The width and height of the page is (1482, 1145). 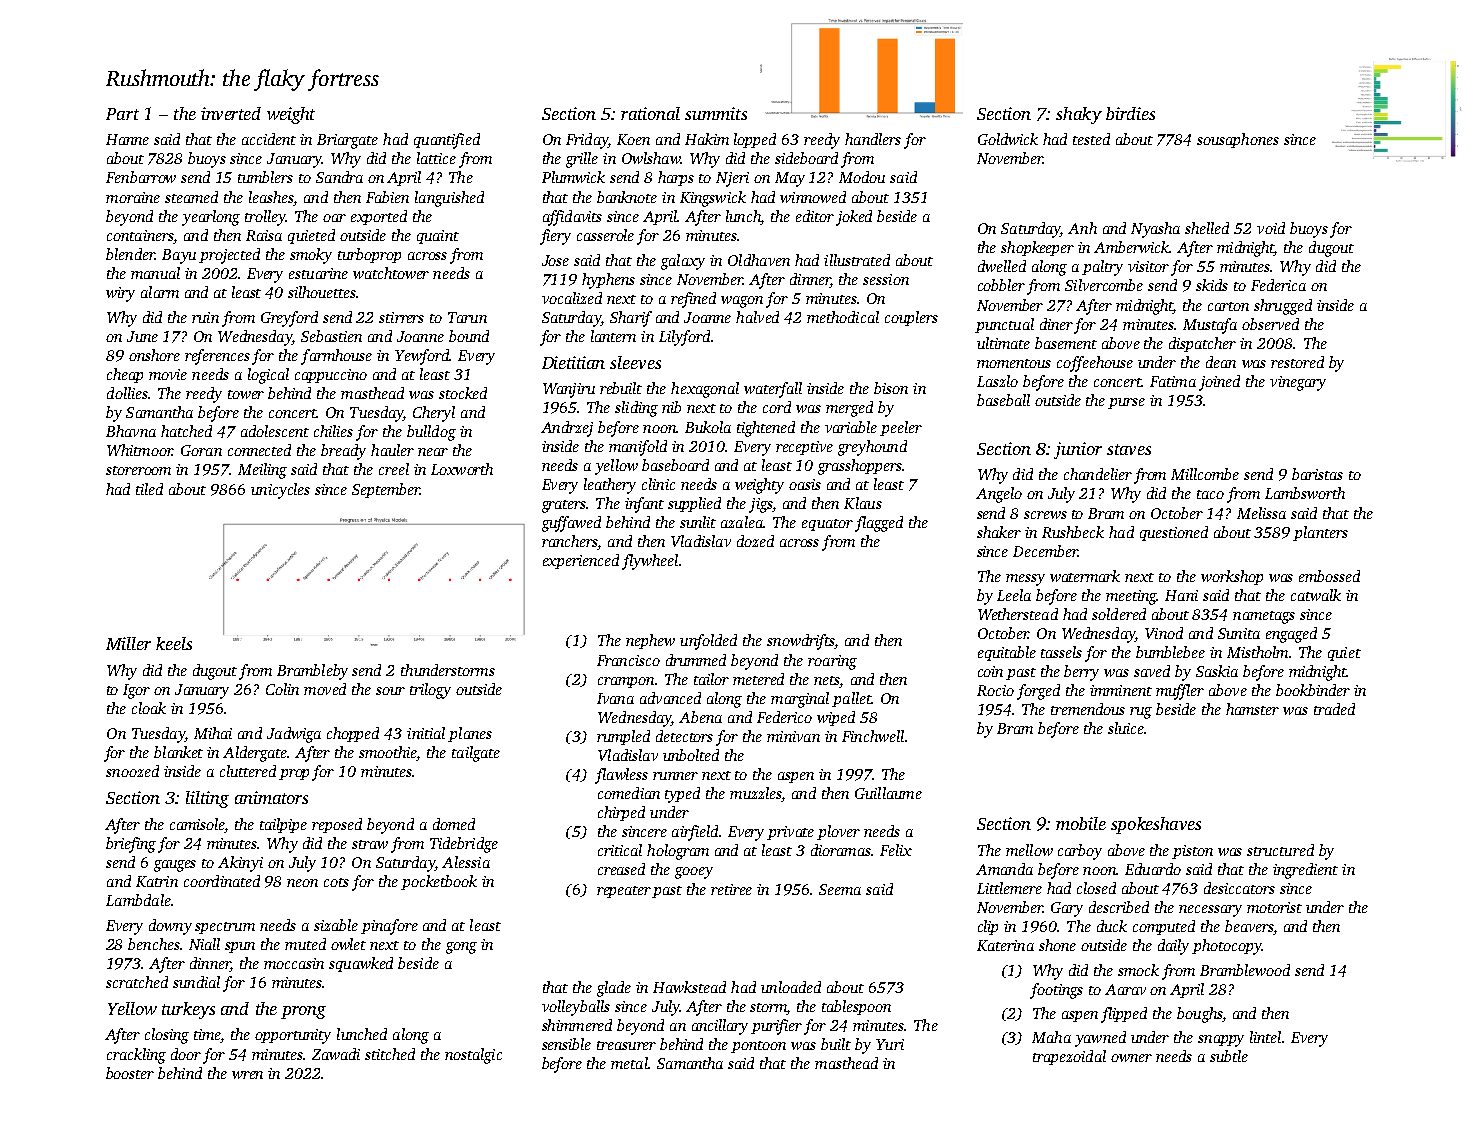 I want to click on Laszlo, so click(x=997, y=381).
